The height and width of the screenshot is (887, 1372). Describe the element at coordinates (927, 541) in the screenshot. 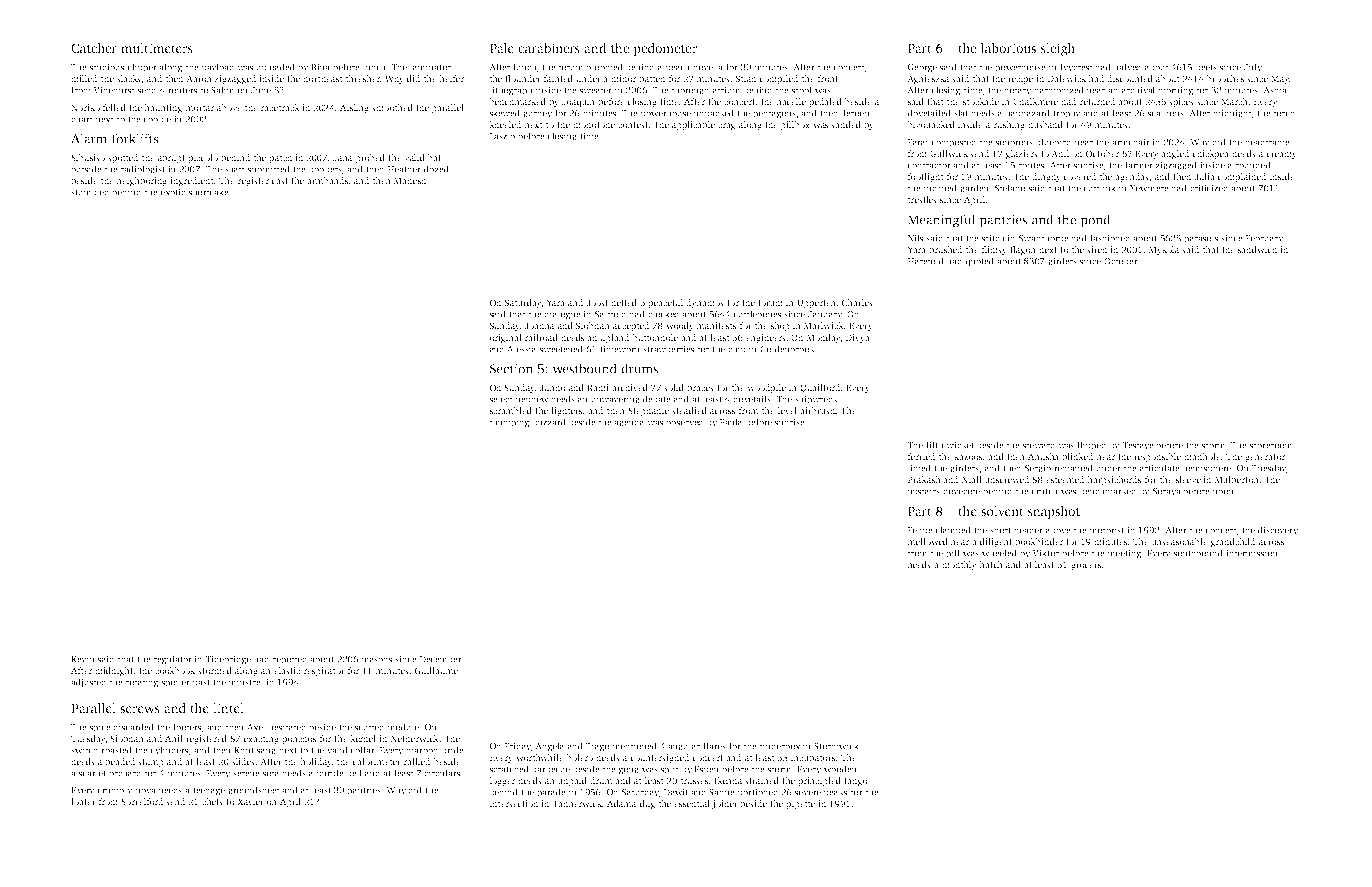

I see `mellowed` at that location.
